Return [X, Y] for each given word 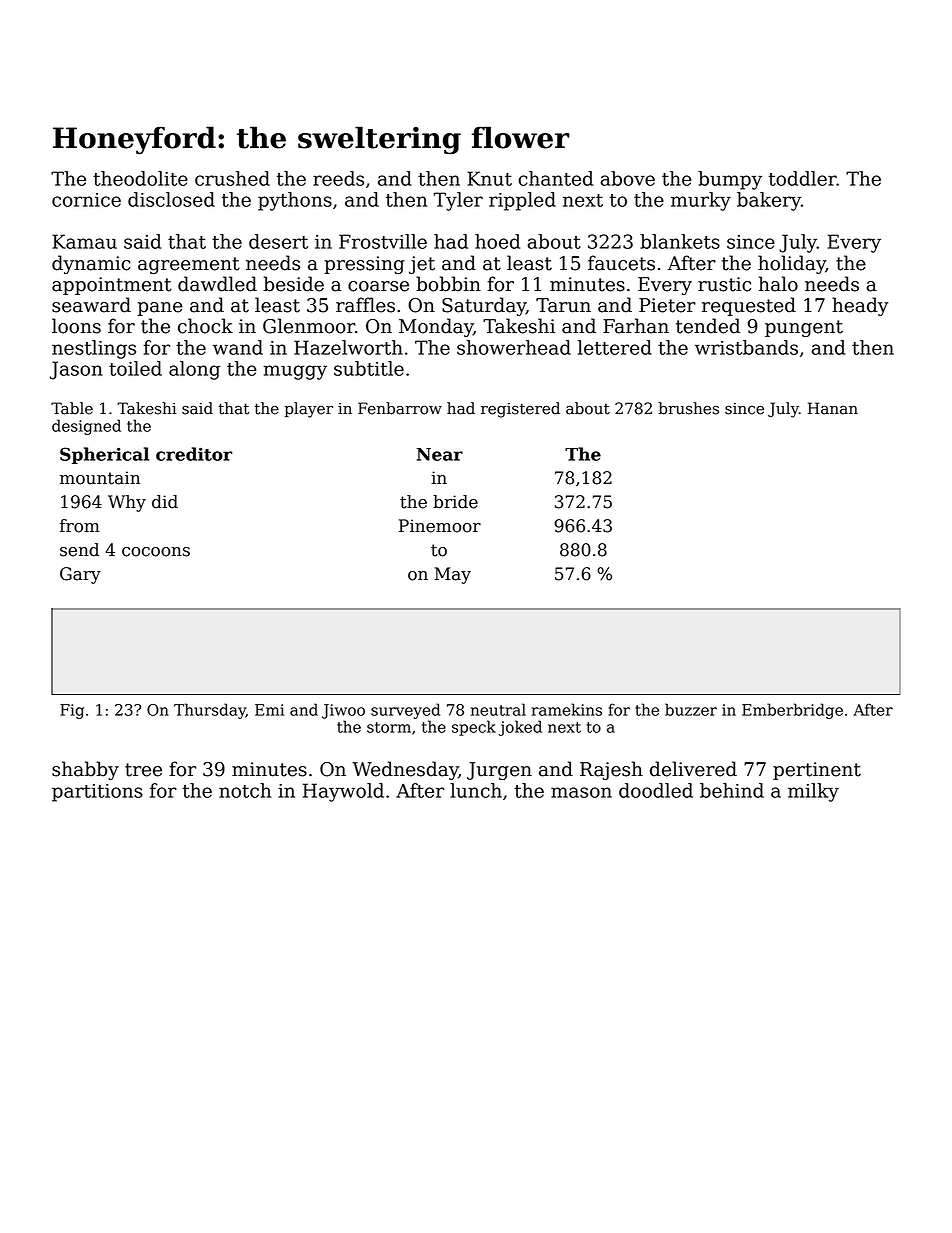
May [453, 575]
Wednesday [405, 770]
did [165, 502]
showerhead [514, 347]
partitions [97, 793]
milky [813, 792]
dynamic [91, 264]
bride [455, 502]
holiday [792, 264]
